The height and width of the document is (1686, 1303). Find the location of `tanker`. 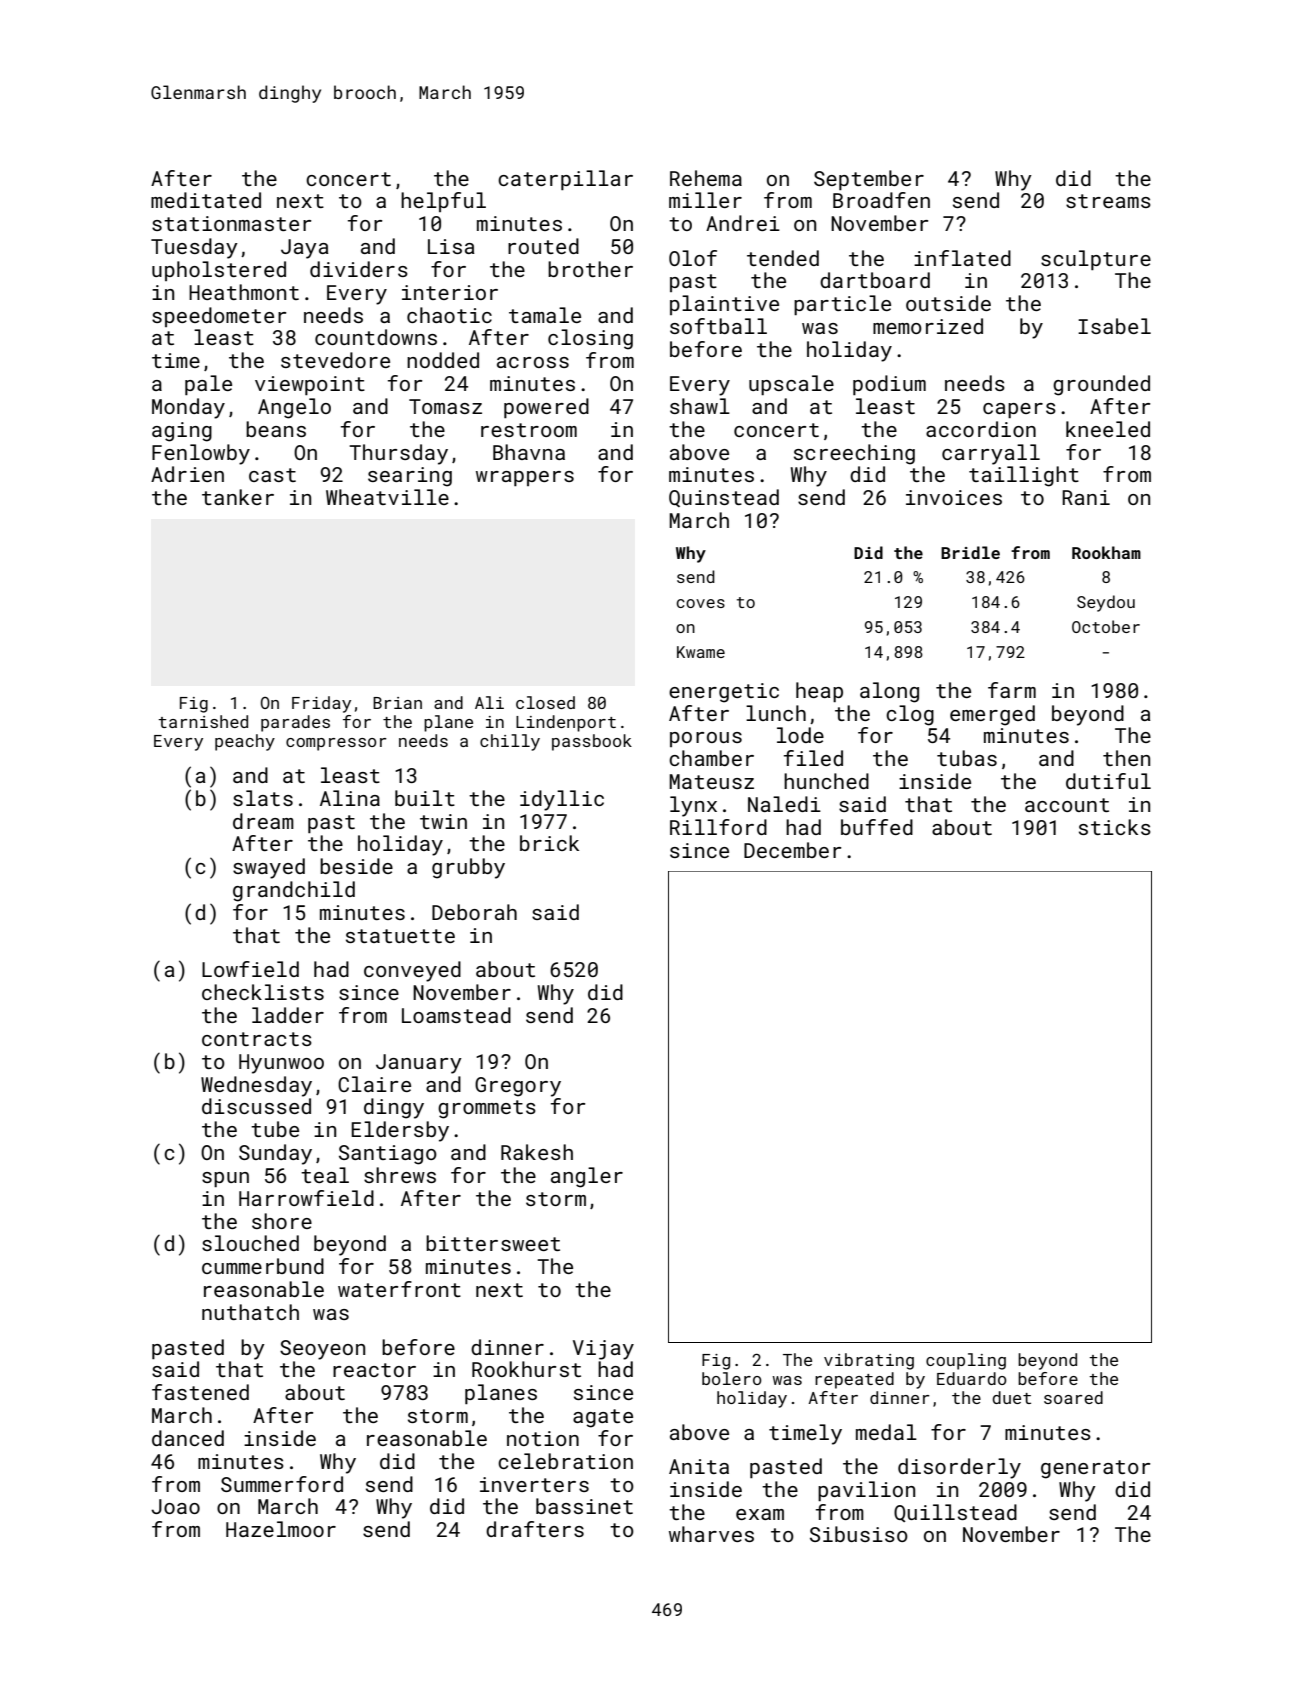

tanker is located at coordinates (238, 497).
